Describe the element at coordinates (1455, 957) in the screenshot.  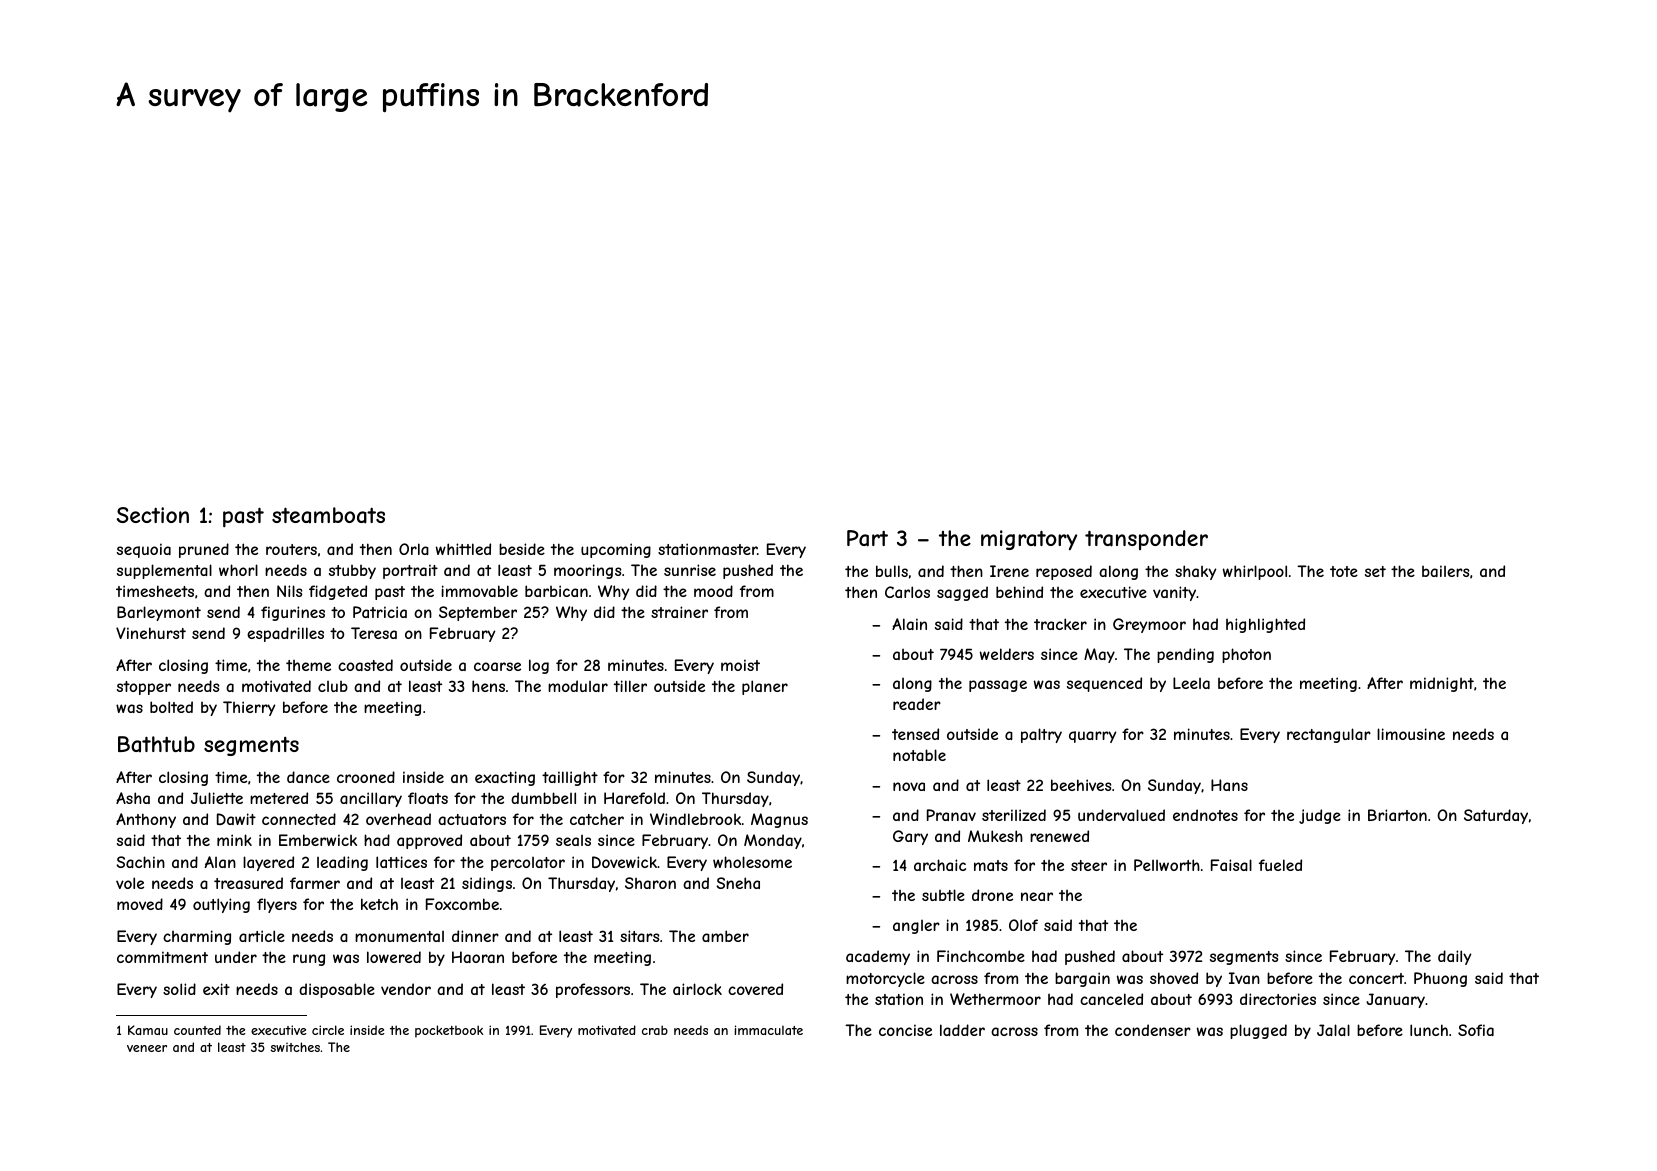
I see `daily` at that location.
